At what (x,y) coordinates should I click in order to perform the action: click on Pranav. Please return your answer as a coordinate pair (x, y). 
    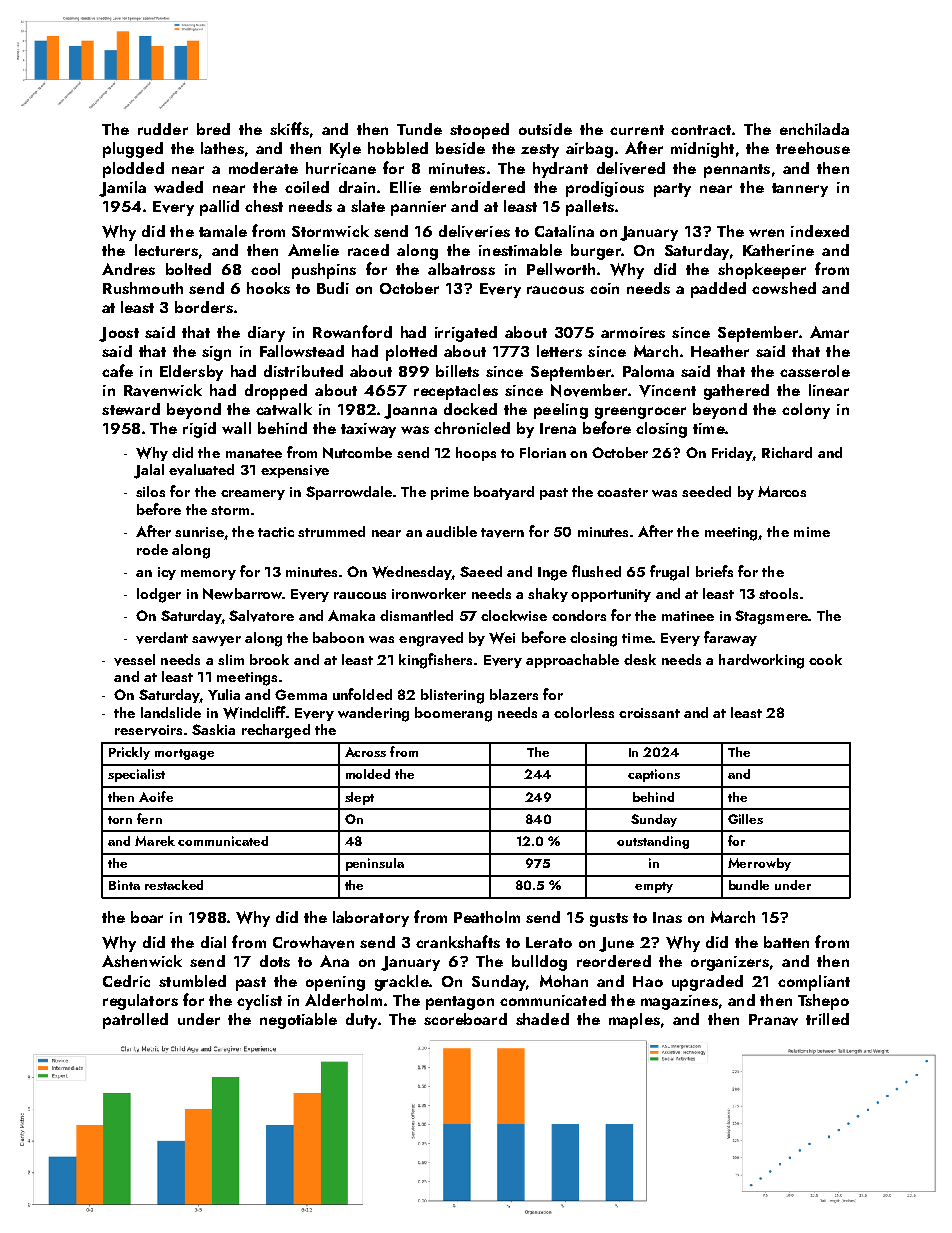
    Looking at the image, I should click on (773, 1020).
